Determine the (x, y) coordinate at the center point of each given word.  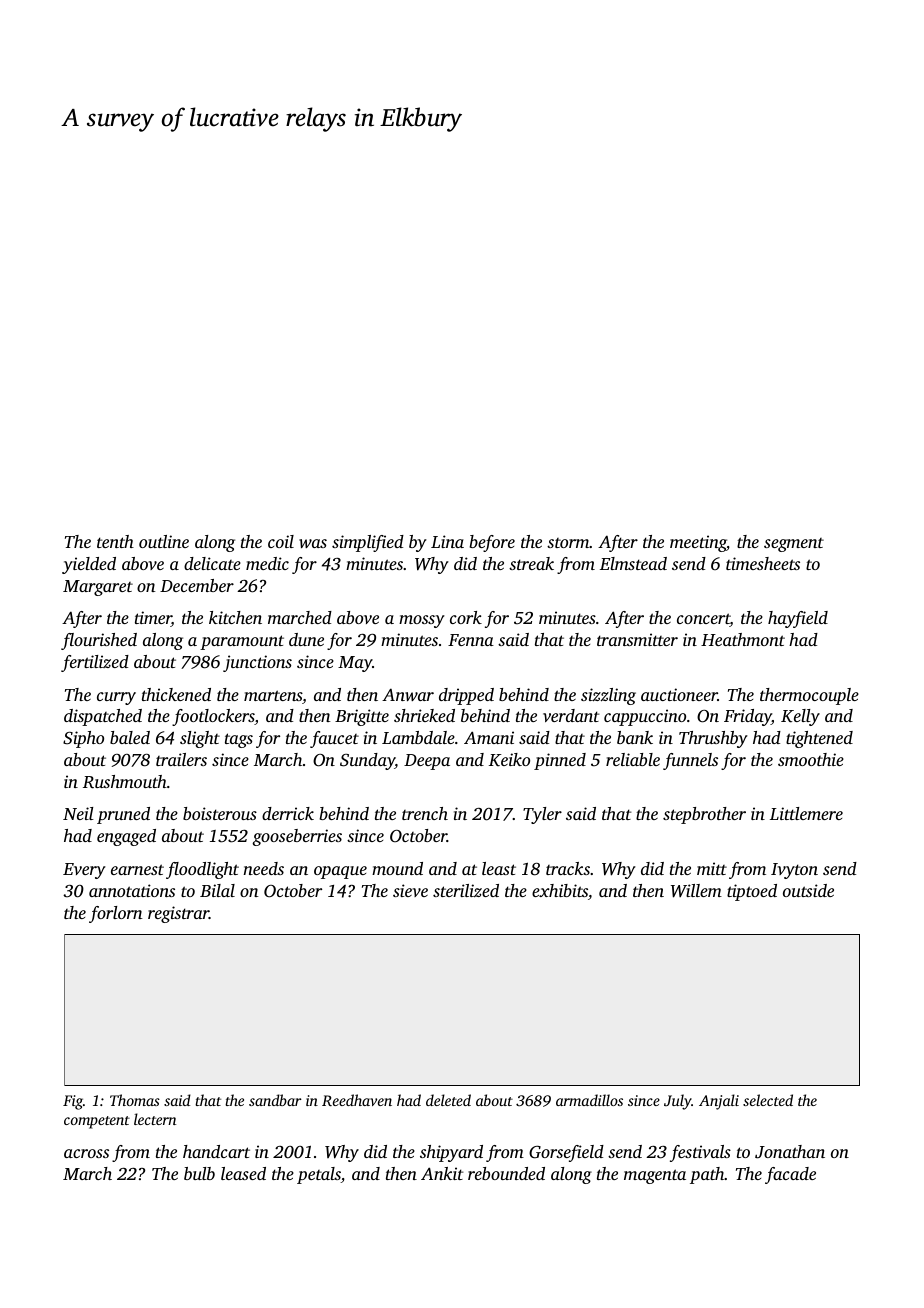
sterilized (466, 890)
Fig (73, 1102)
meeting (698, 543)
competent (97, 1122)
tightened (819, 739)
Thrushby (713, 739)
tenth (115, 541)
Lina (447, 541)
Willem (696, 891)
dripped (466, 696)
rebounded (506, 1173)
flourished (99, 641)
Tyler (542, 815)
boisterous (220, 813)
